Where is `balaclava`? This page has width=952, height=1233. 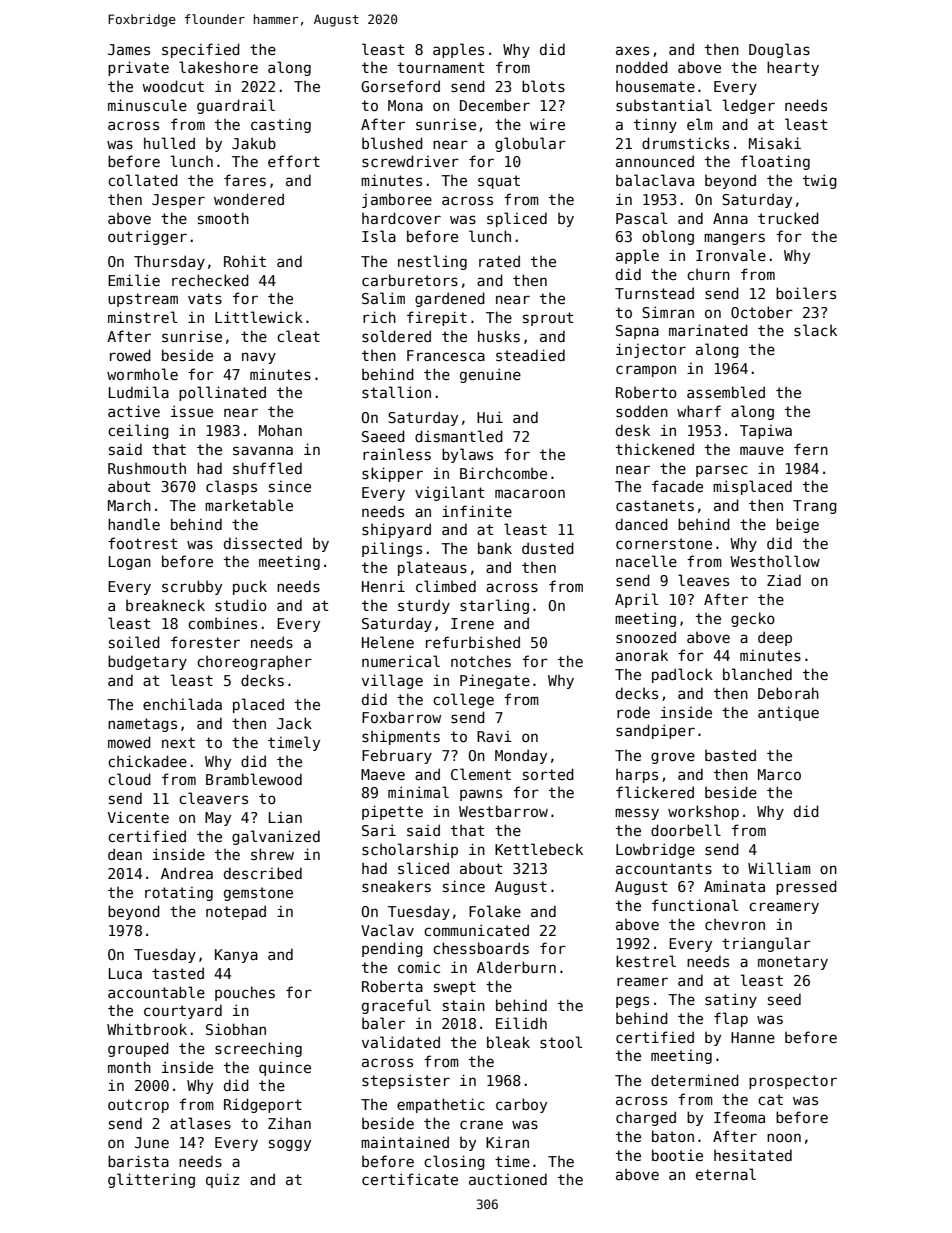
balaclava is located at coordinates (655, 180).
